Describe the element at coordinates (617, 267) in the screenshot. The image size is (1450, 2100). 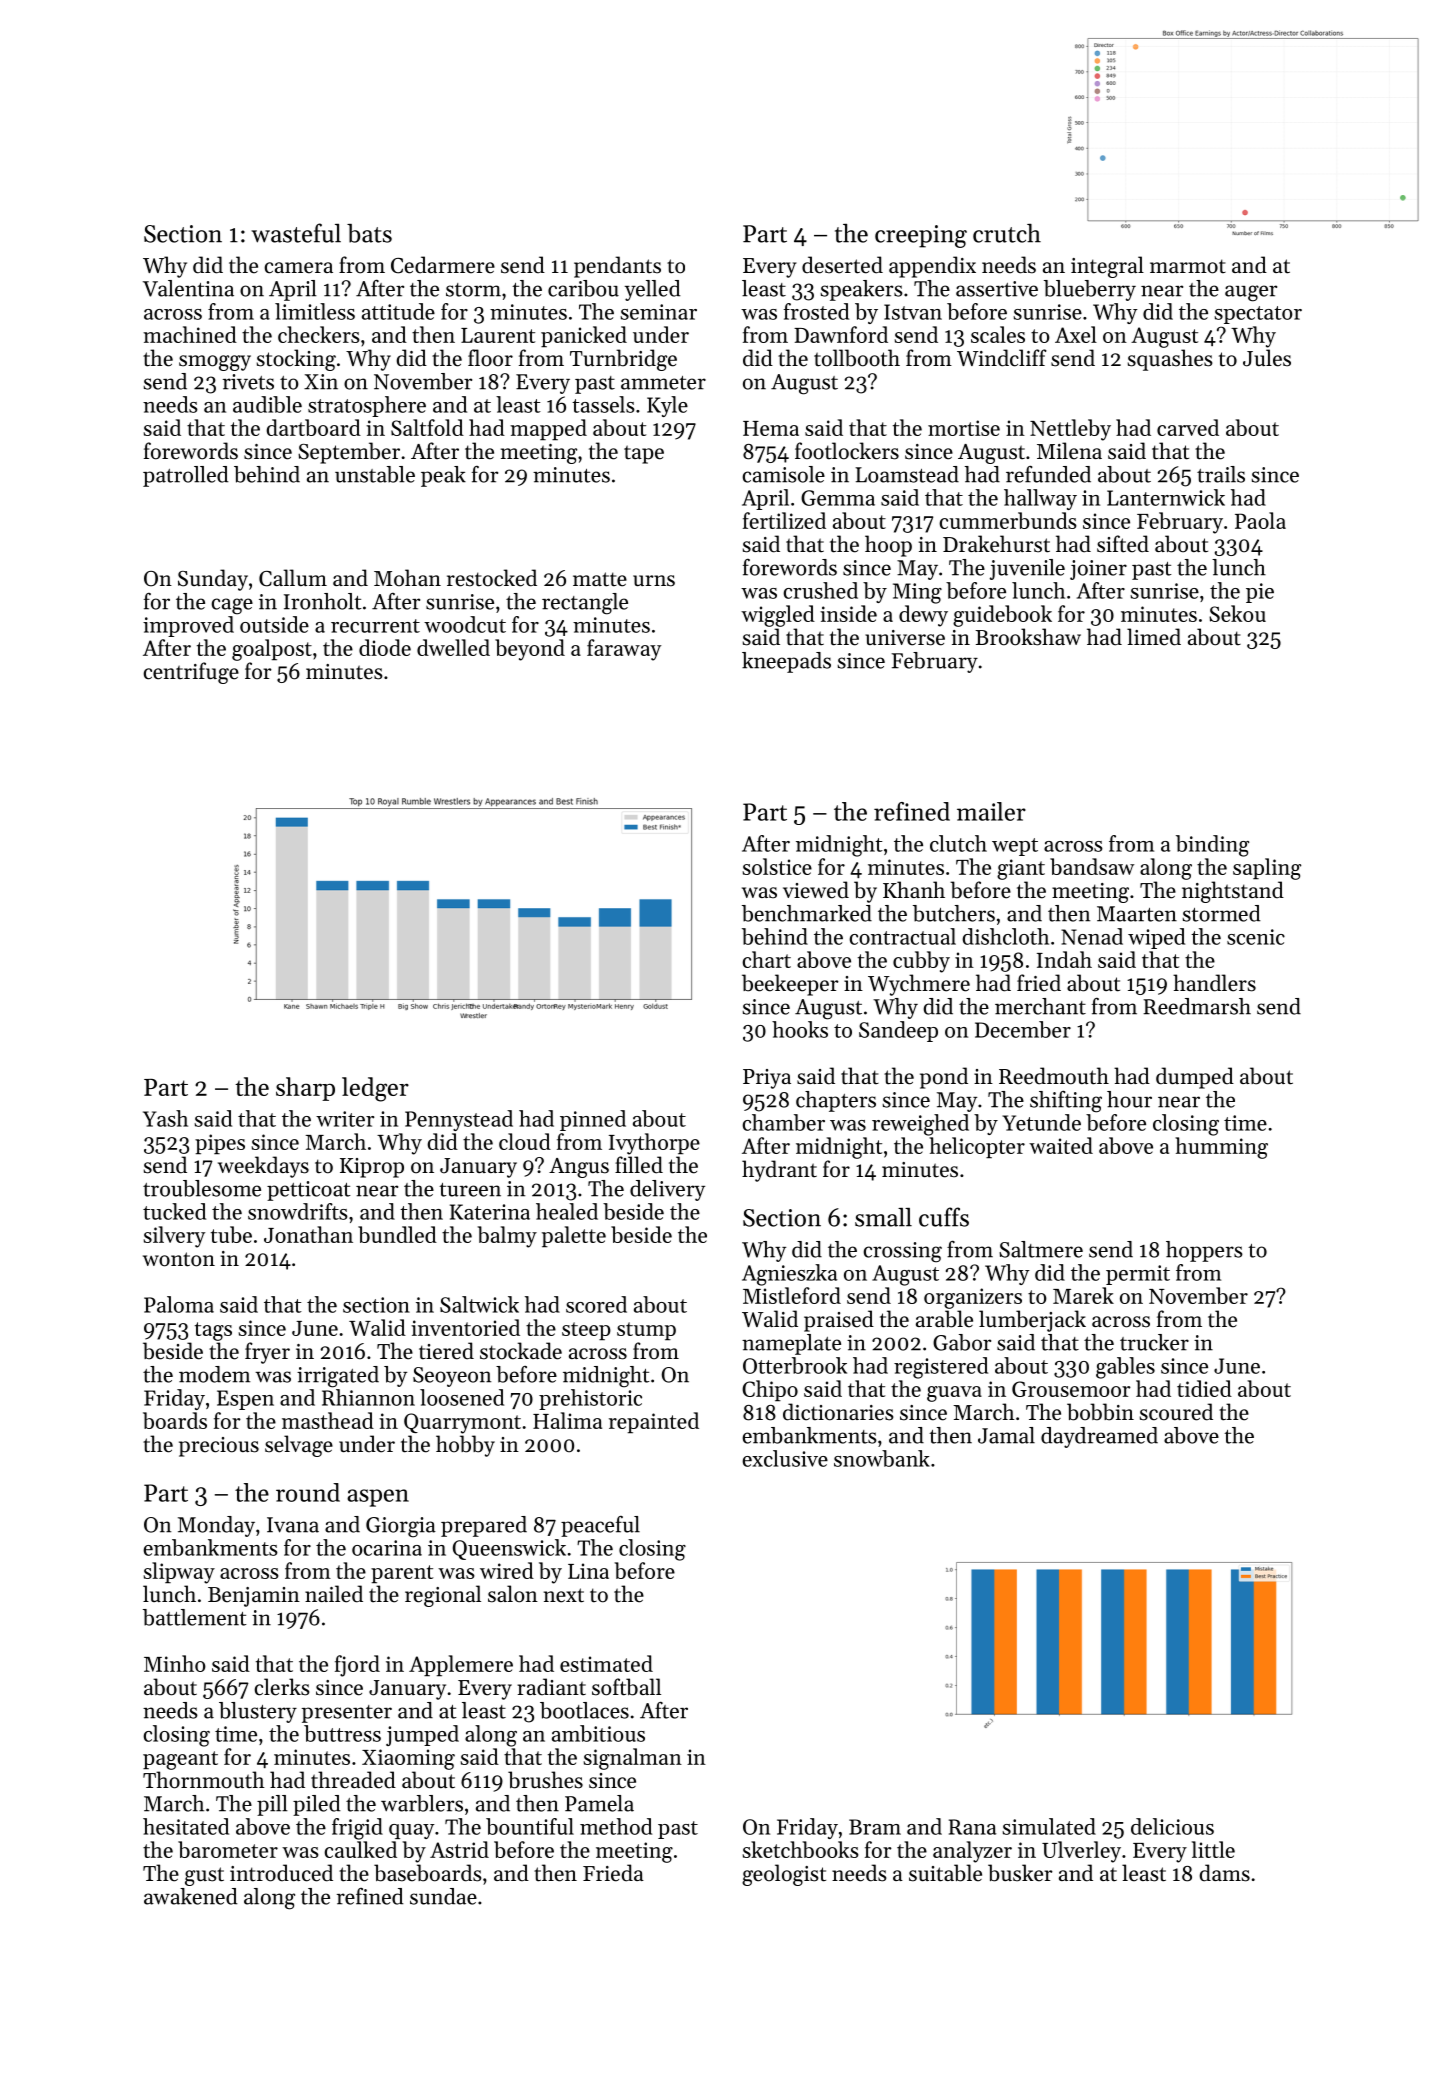
I see `pendants` at that location.
